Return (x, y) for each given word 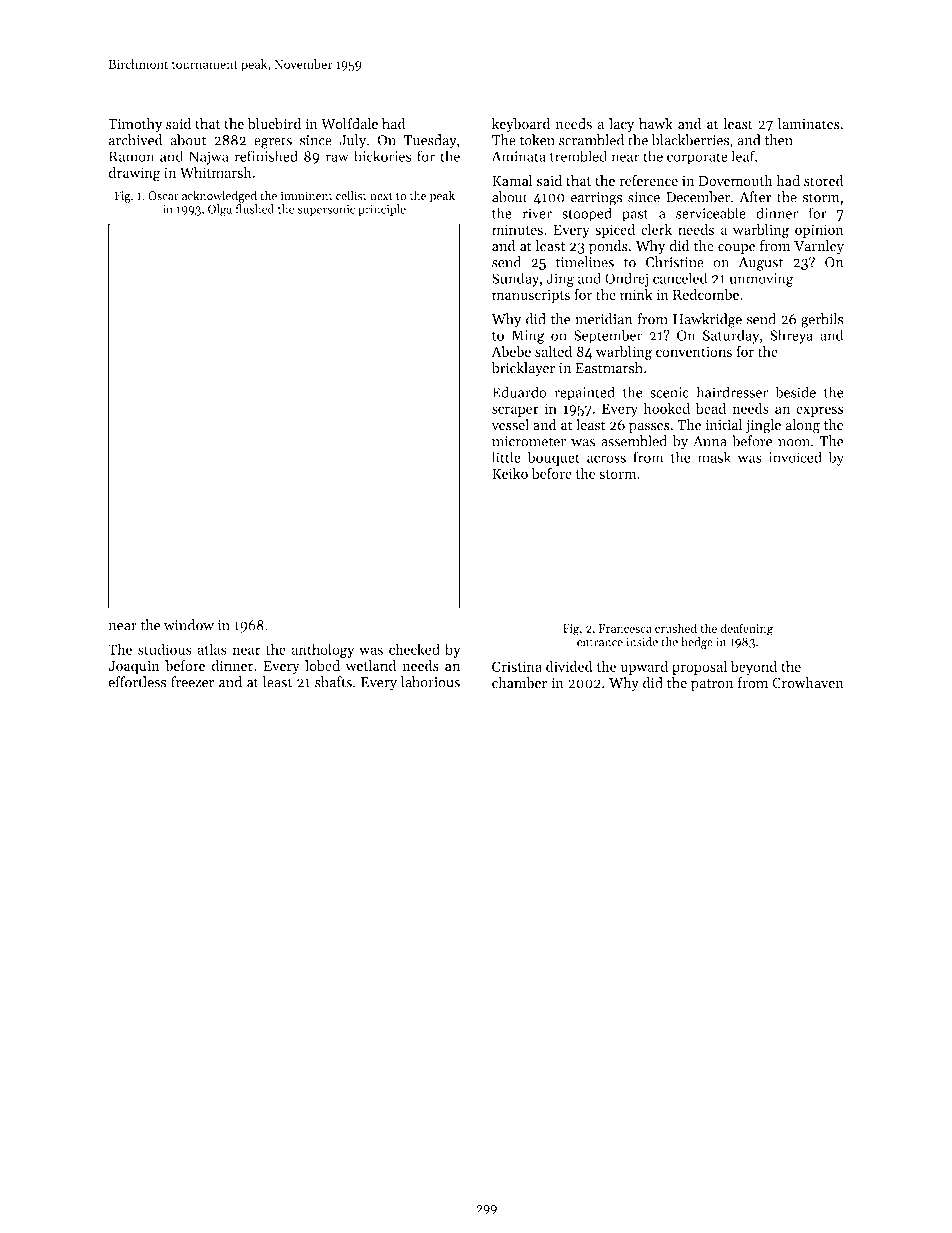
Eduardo (519, 392)
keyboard (521, 125)
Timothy (135, 125)
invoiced (795, 457)
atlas (212, 649)
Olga (220, 210)
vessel (510, 425)
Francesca (625, 628)
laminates (809, 124)
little (506, 457)
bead (711, 408)
